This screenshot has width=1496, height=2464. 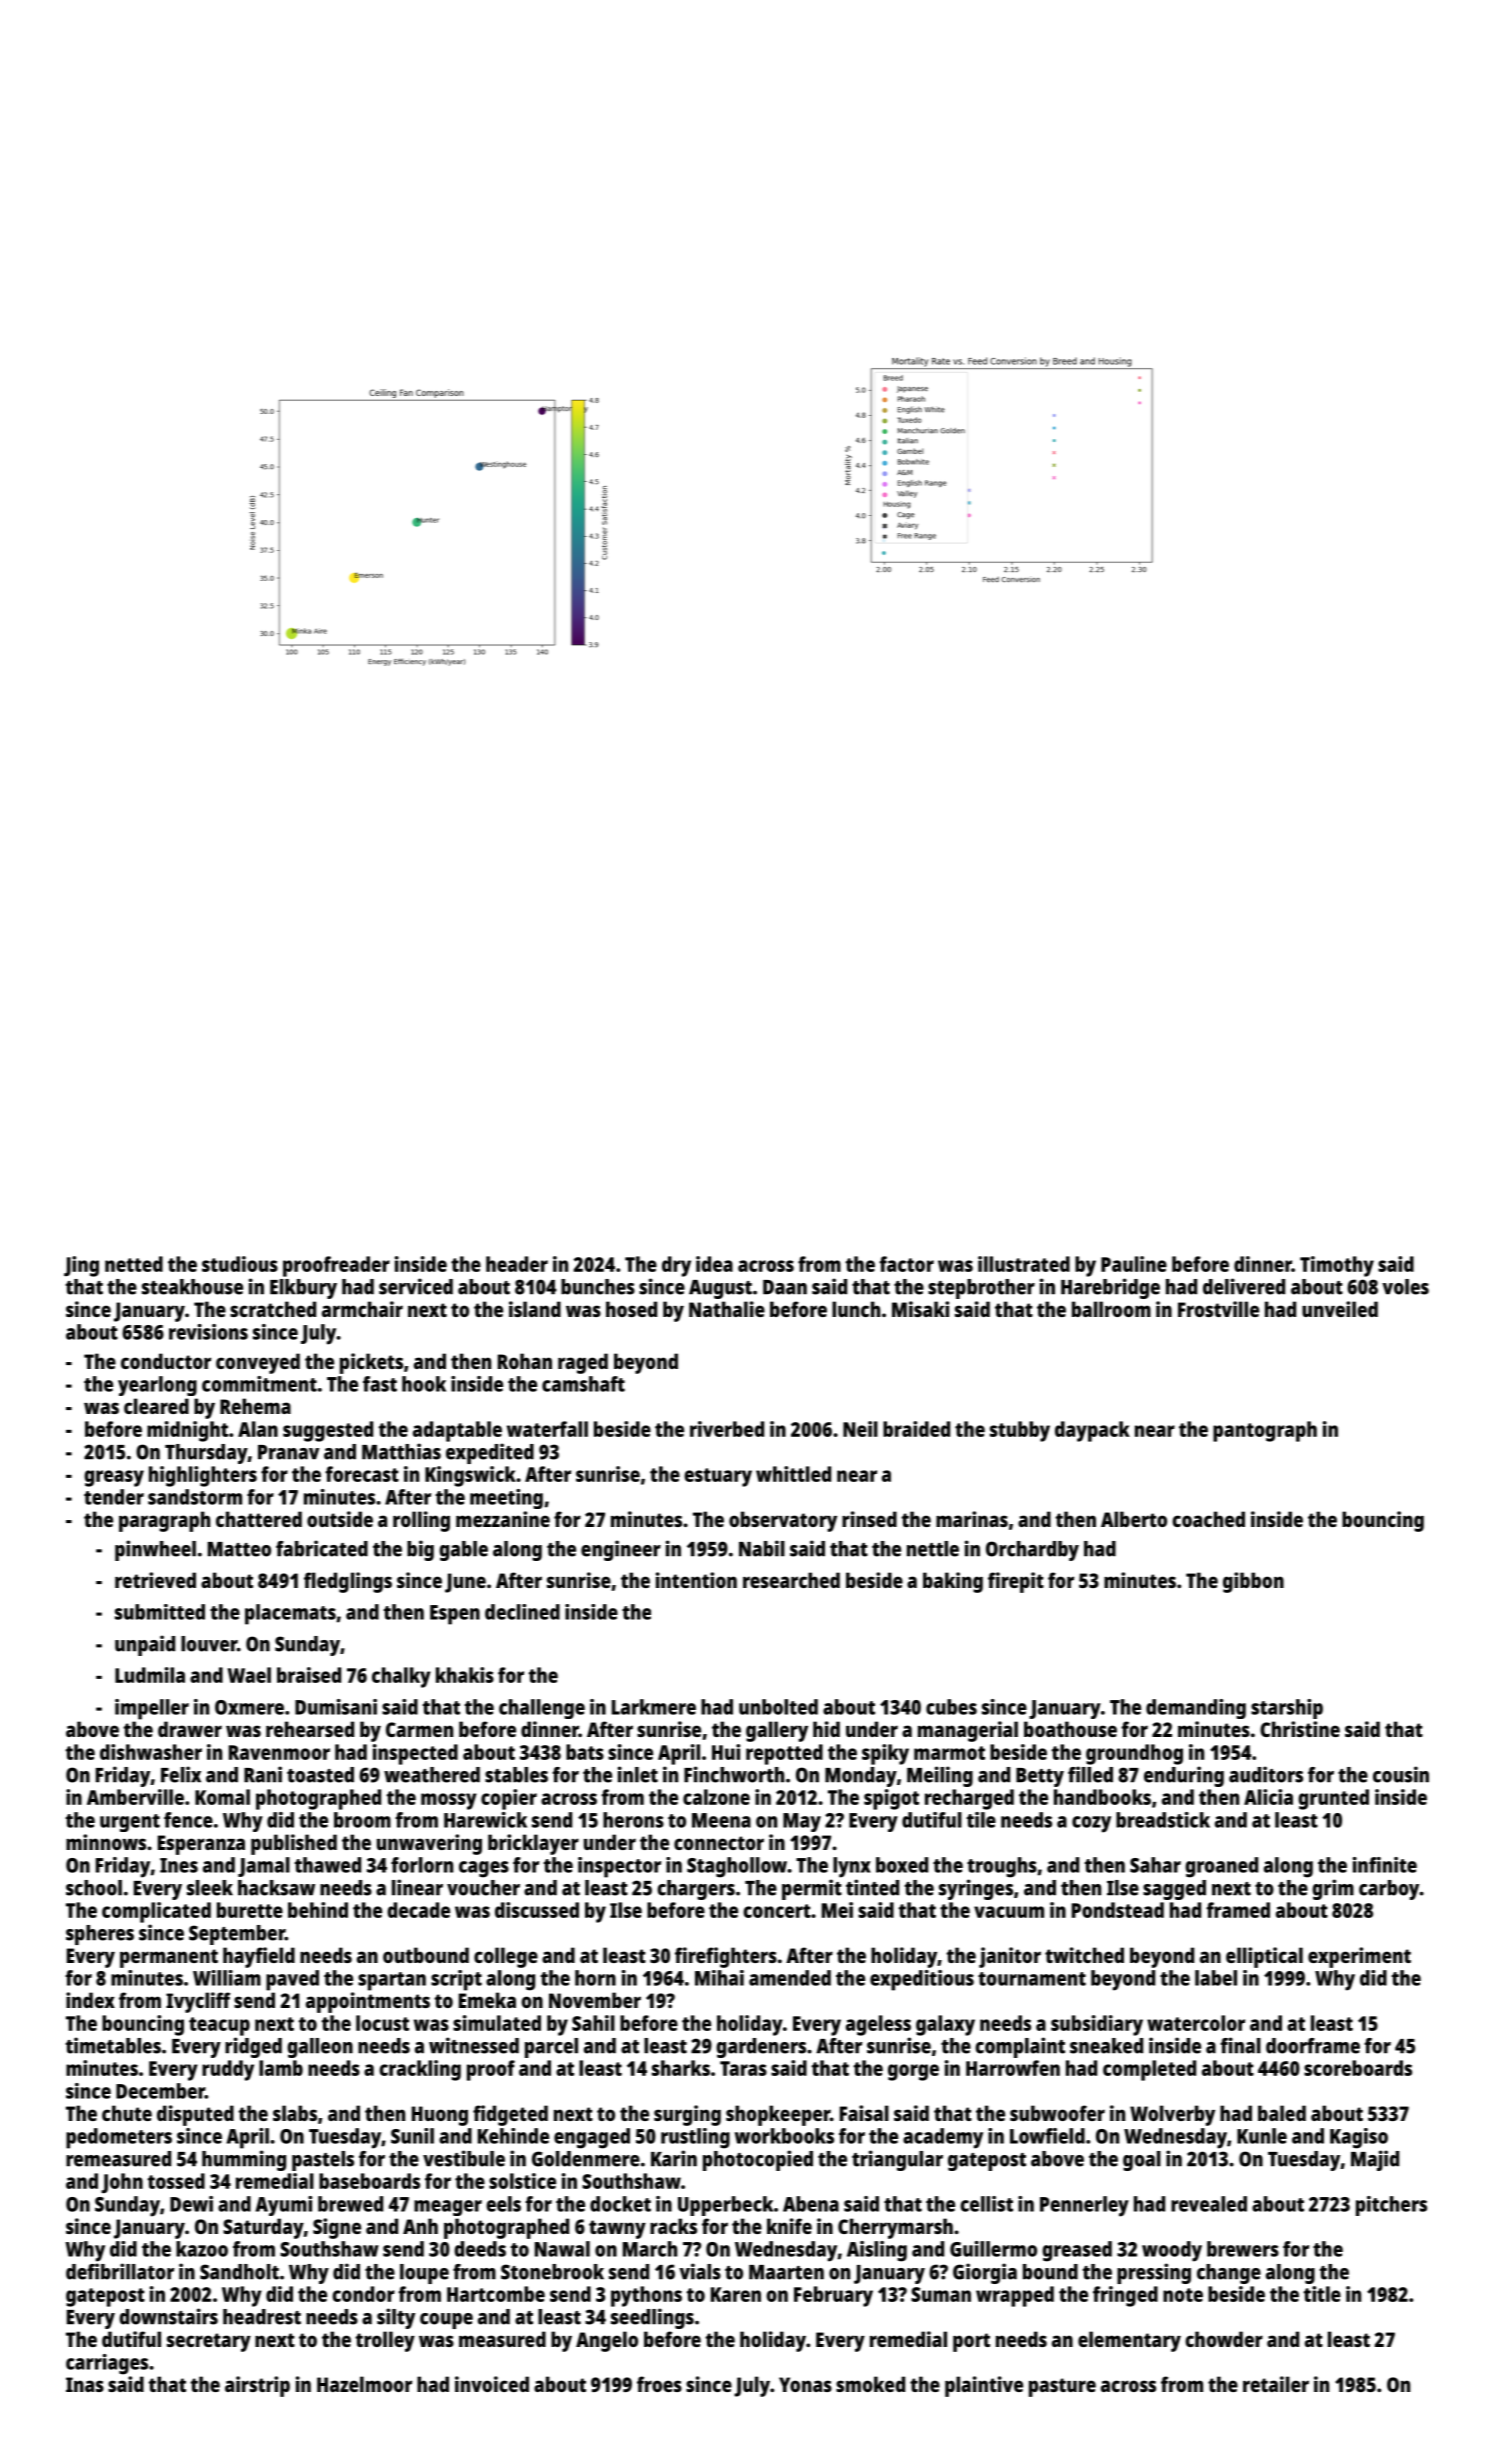 I want to click on Pauline, so click(x=1134, y=1264).
